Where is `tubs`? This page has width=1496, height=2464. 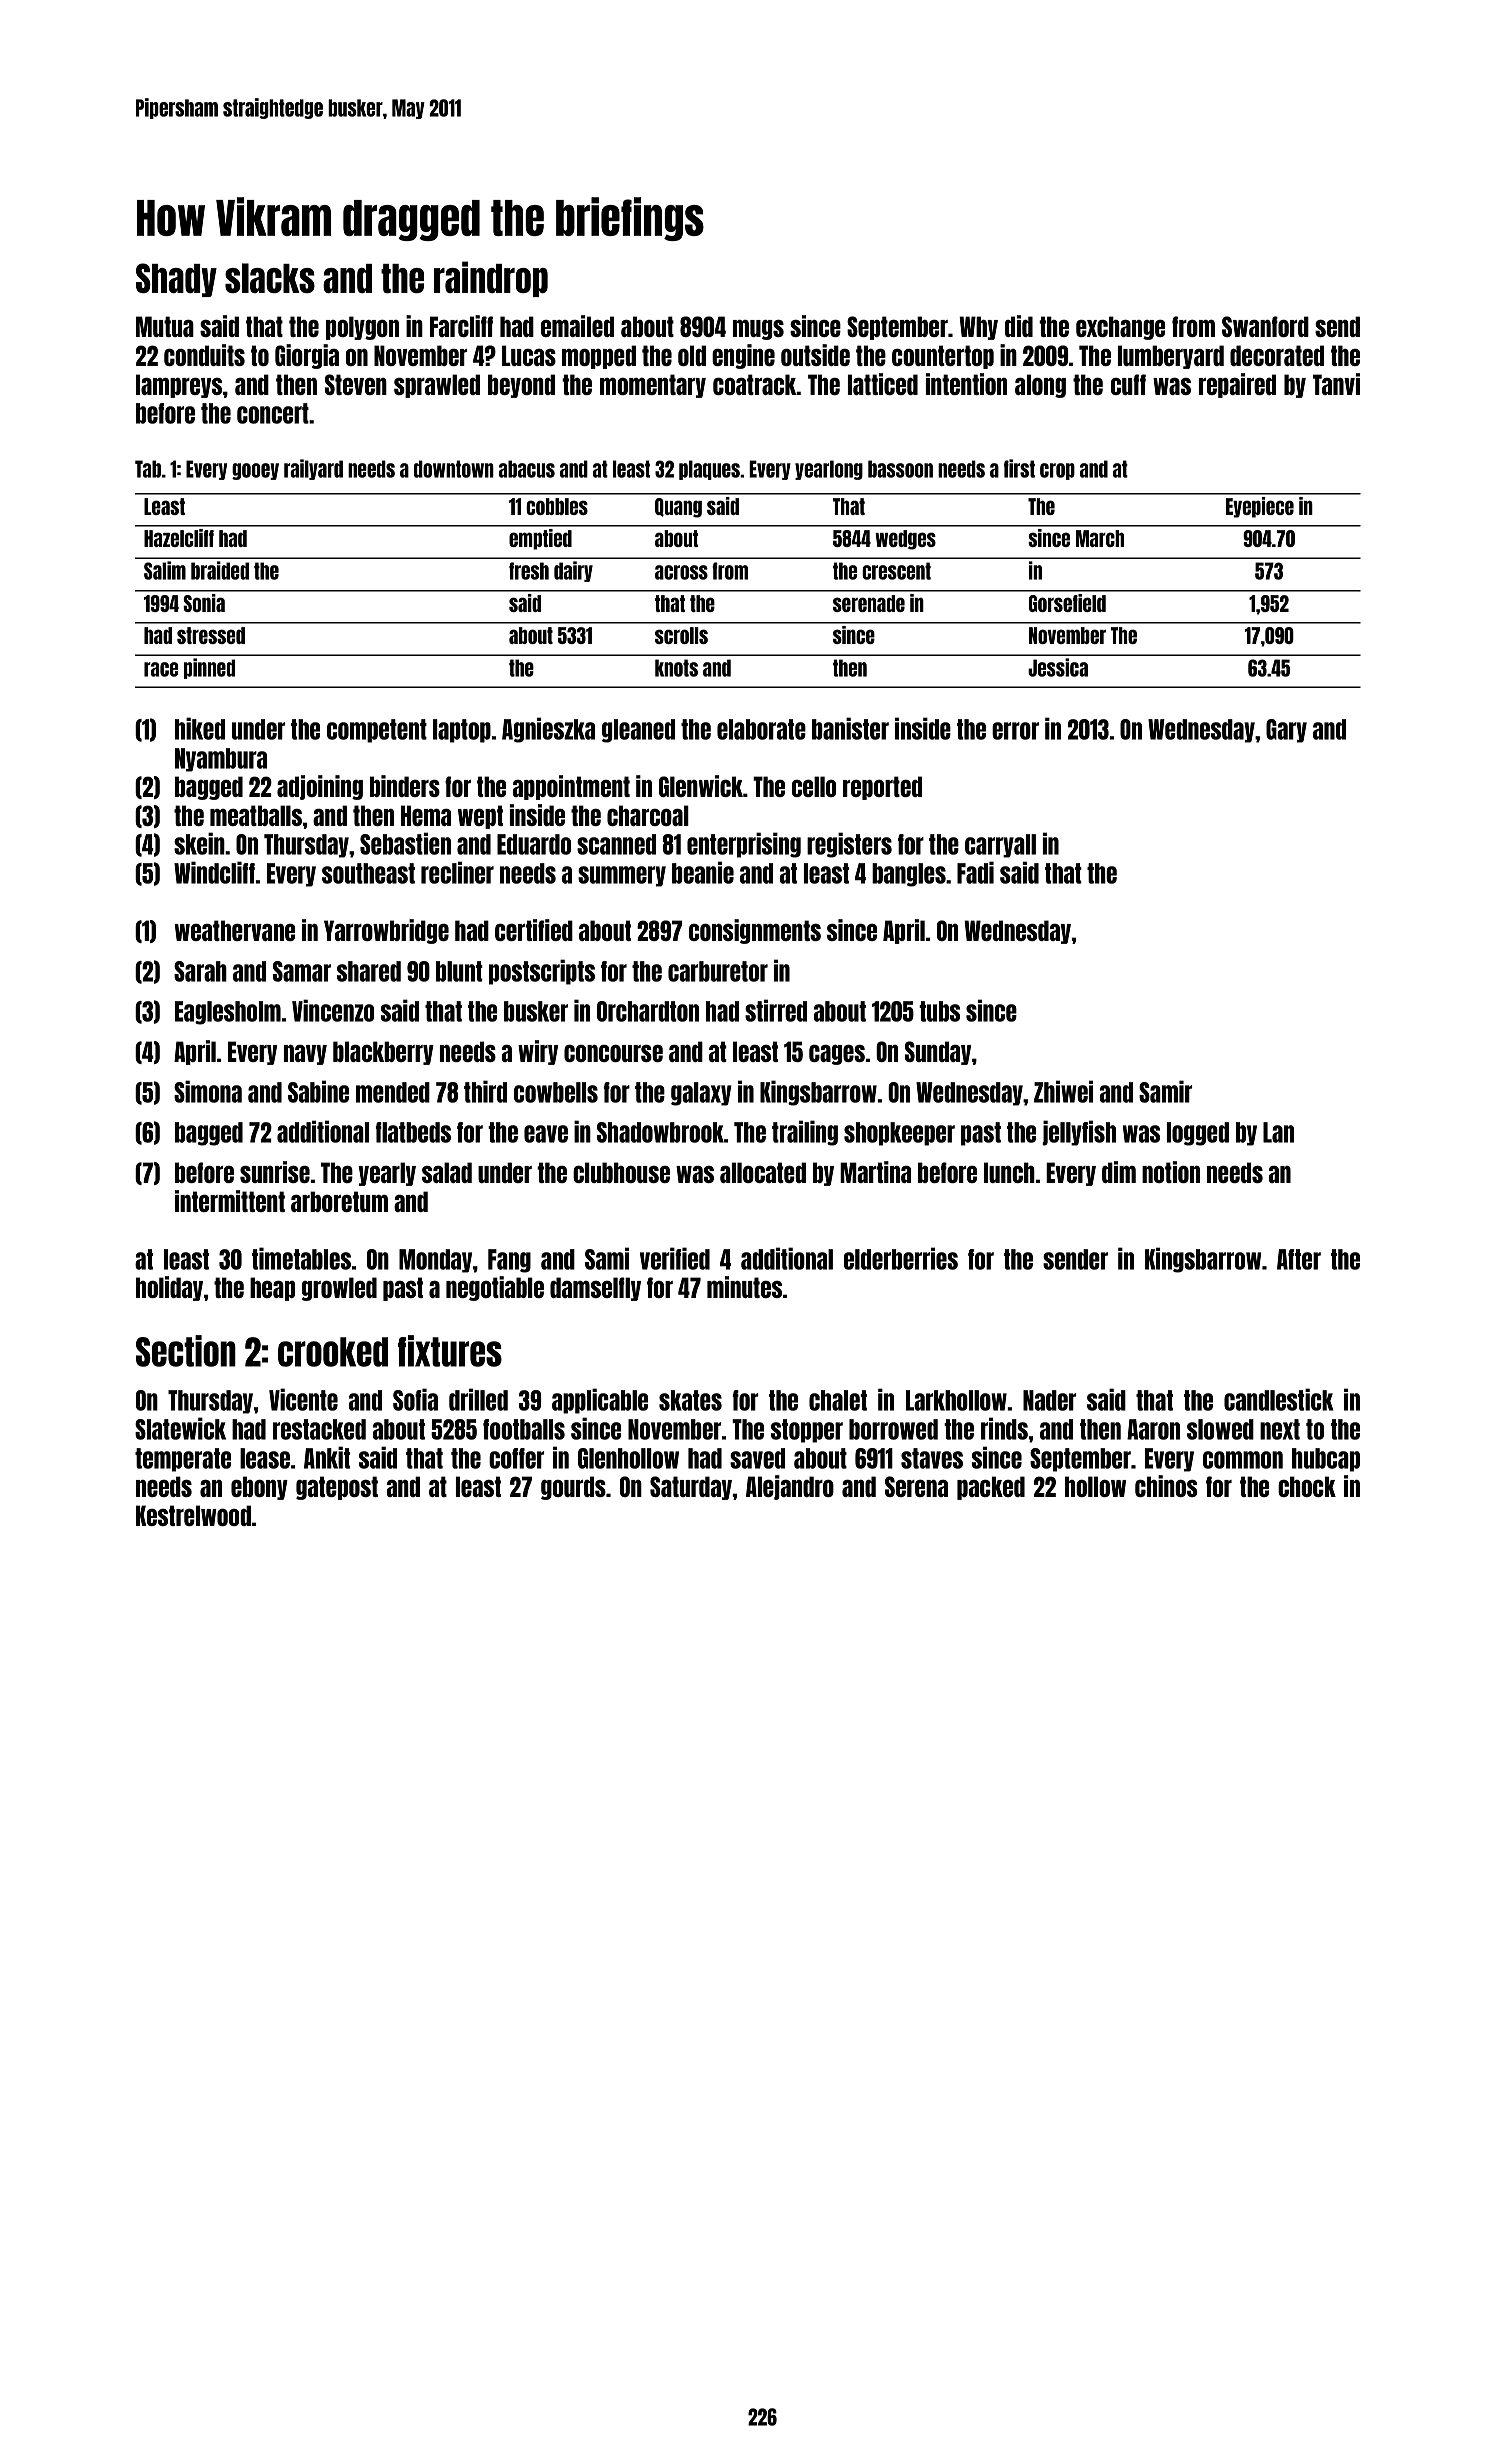
tubs is located at coordinates (939, 1011).
